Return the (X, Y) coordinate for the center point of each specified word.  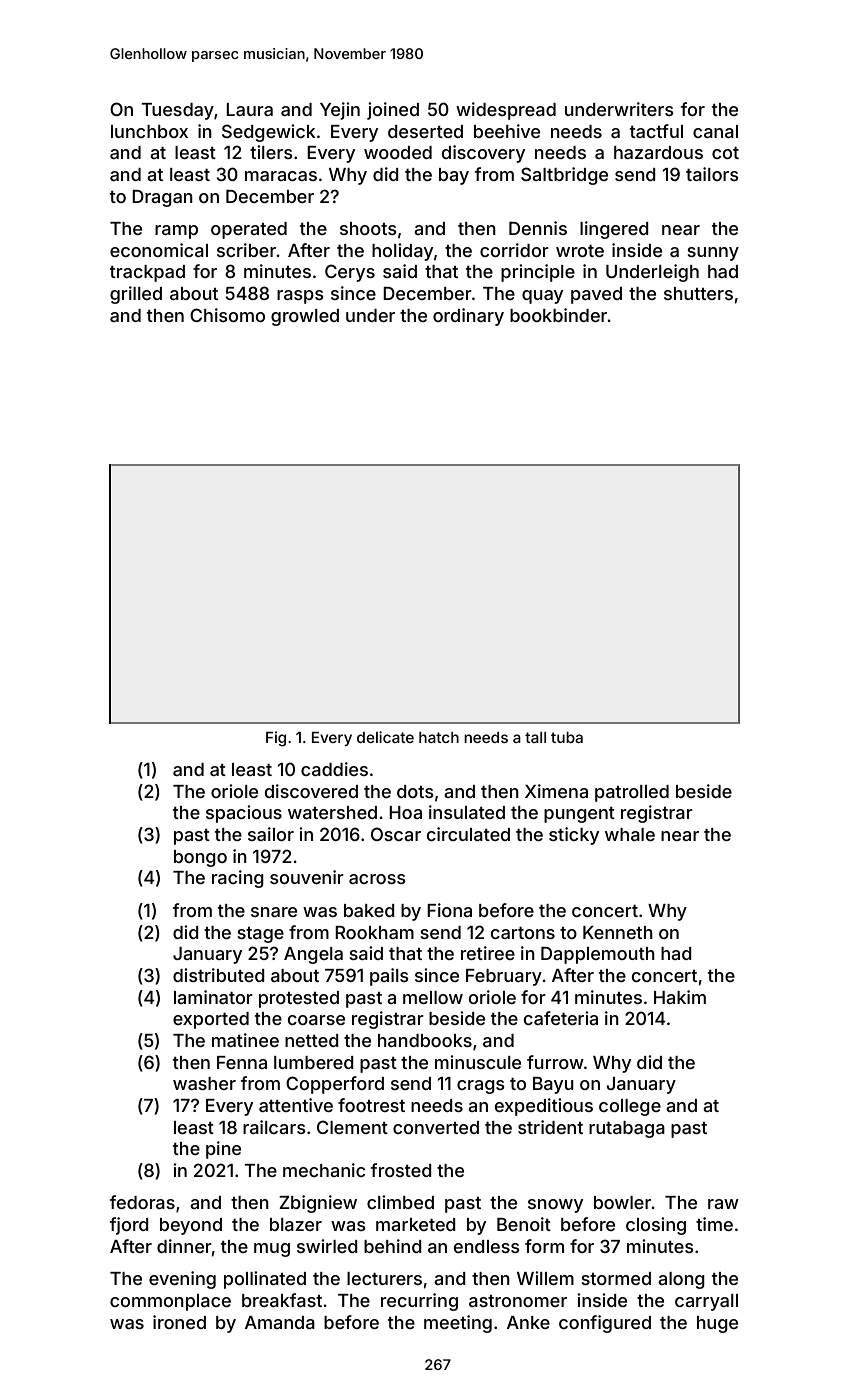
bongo (200, 858)
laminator (213, 997)
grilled (136, 295)
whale (630, 834)
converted (436, 1127)
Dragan (162, 198)
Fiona (449, 910)
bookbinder (558, 315)
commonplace (170, 1302)
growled (305, 317)
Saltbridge (564, 176)
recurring (419, 1302)
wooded (398, 152)
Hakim (680, 997)
